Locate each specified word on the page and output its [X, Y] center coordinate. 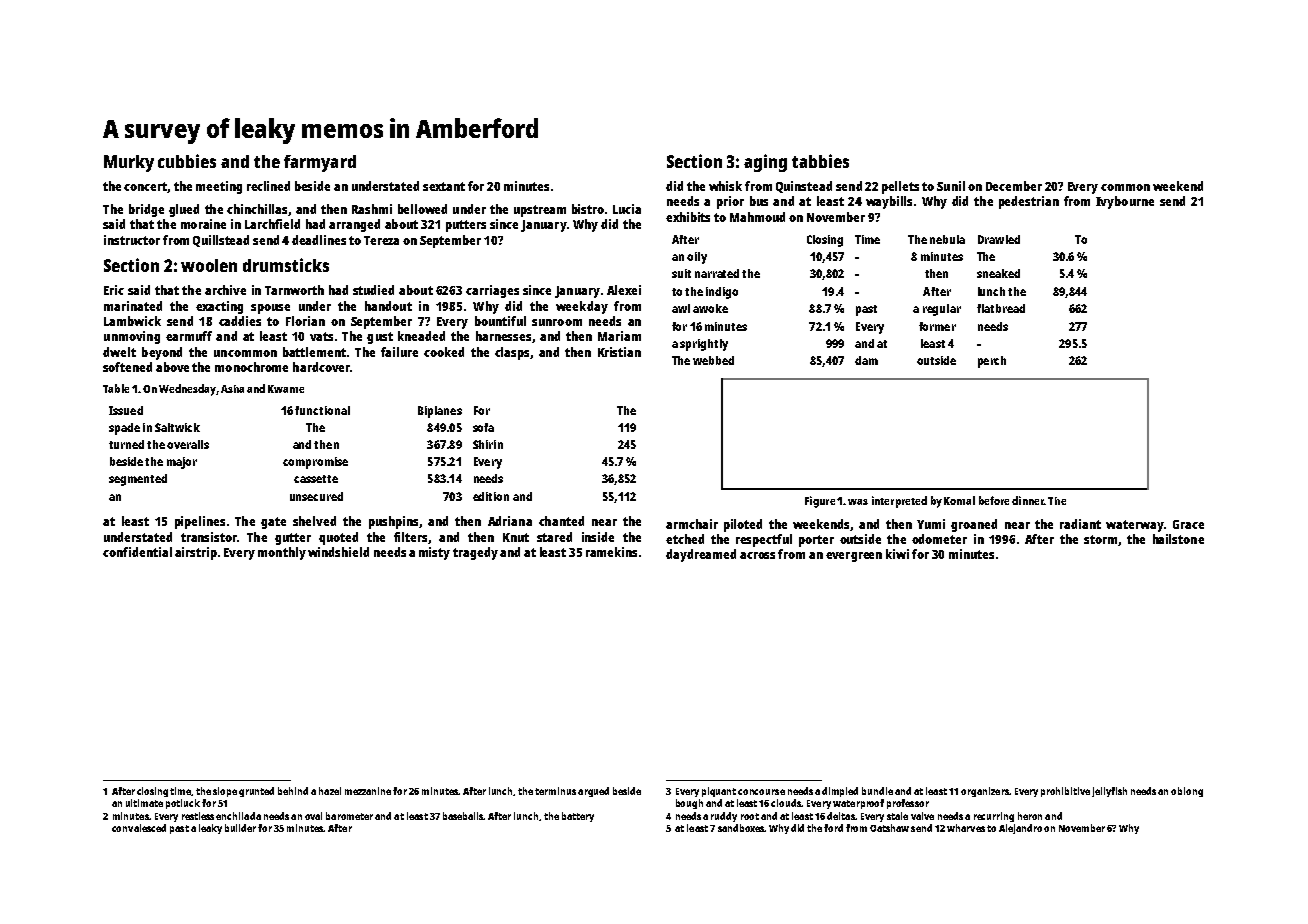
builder [240, 828]
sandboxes [741, 828]
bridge [146, 210]
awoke [710, 308]
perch [992, 362]
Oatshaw [889, 828]
